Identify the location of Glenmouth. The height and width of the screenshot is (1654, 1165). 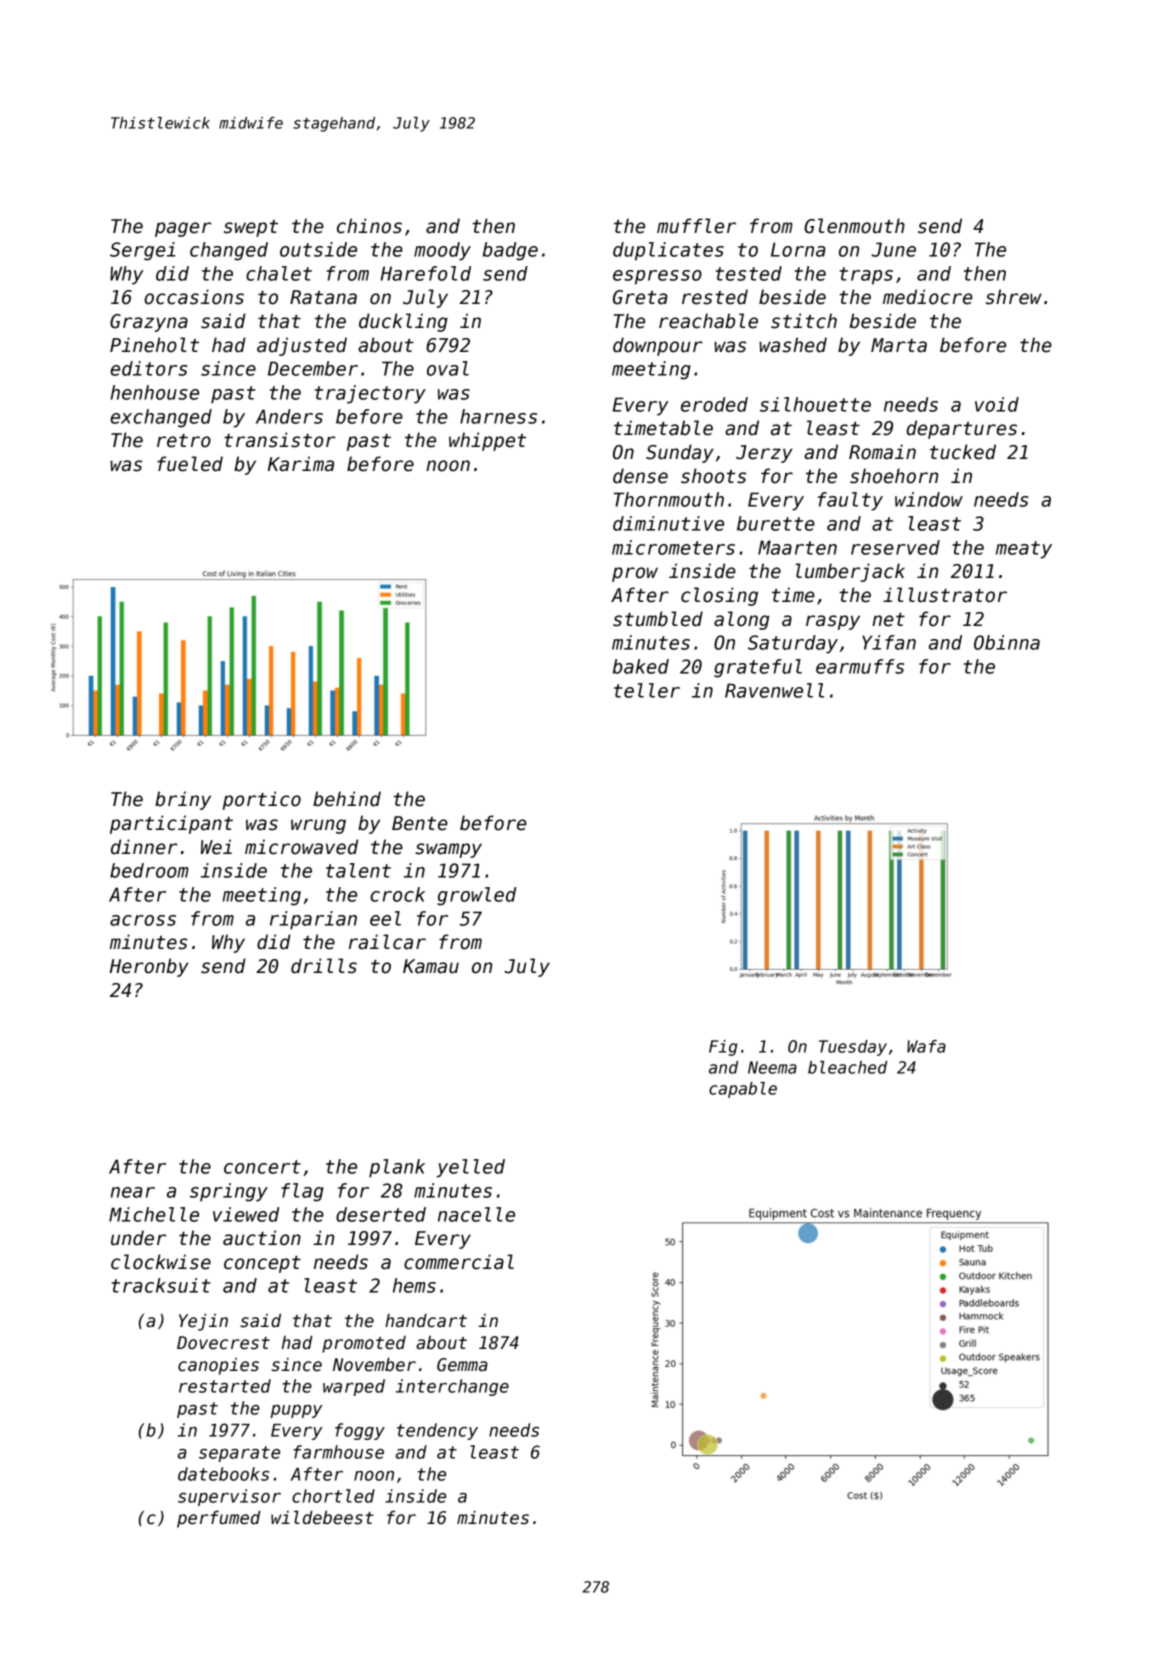
(854, 226).
